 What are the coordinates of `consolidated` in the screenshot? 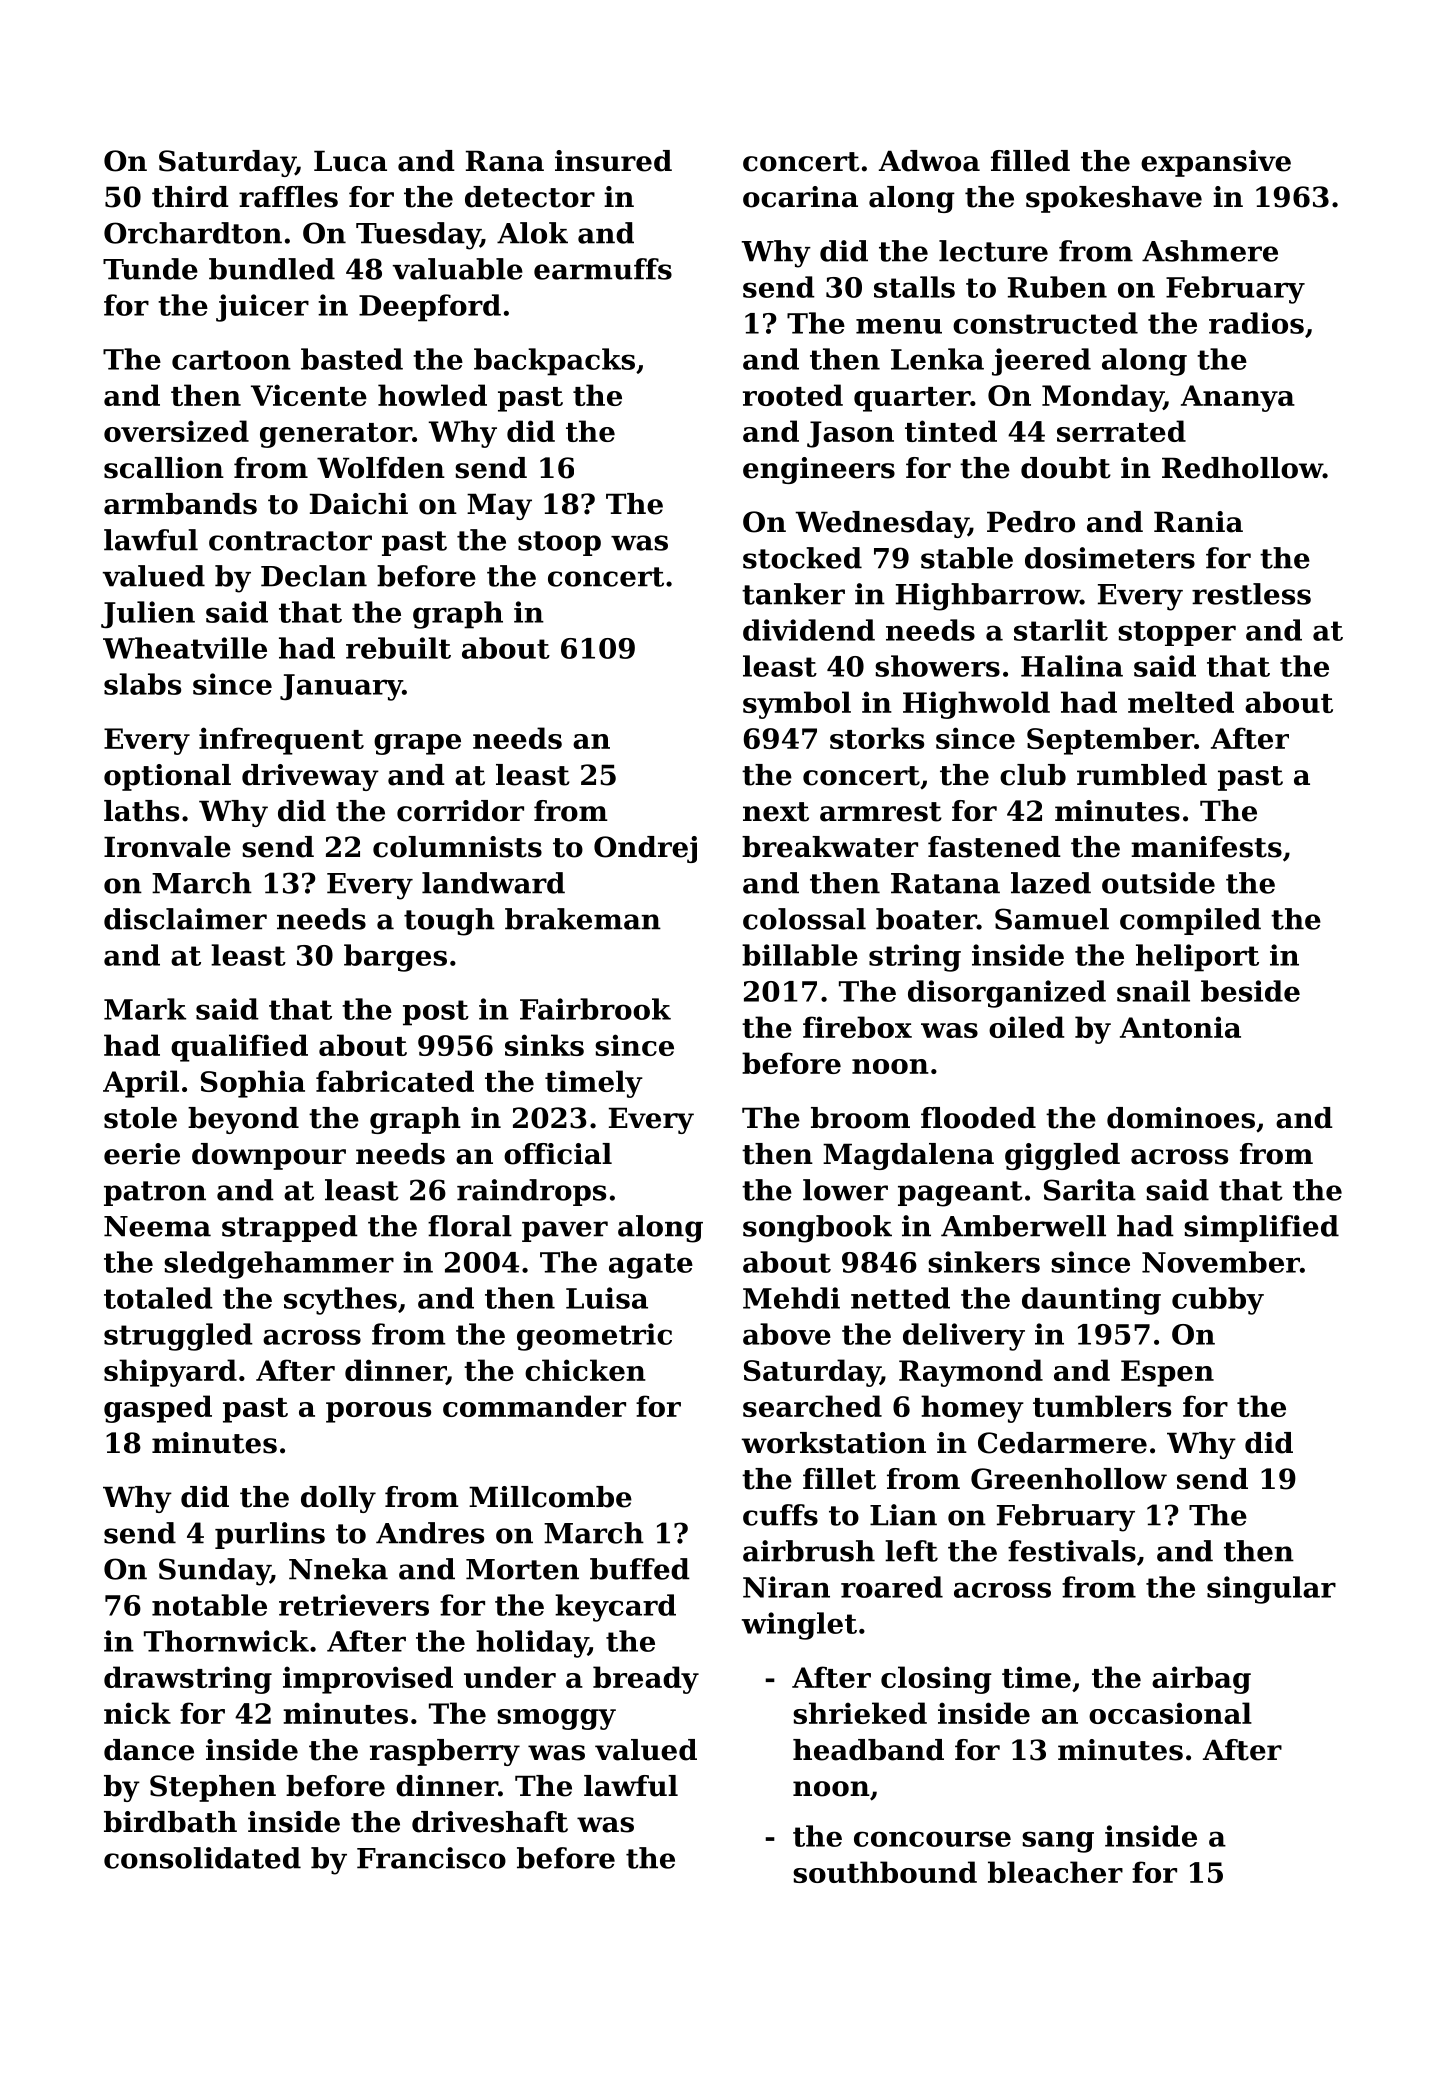 It's located at (202, 1858).
